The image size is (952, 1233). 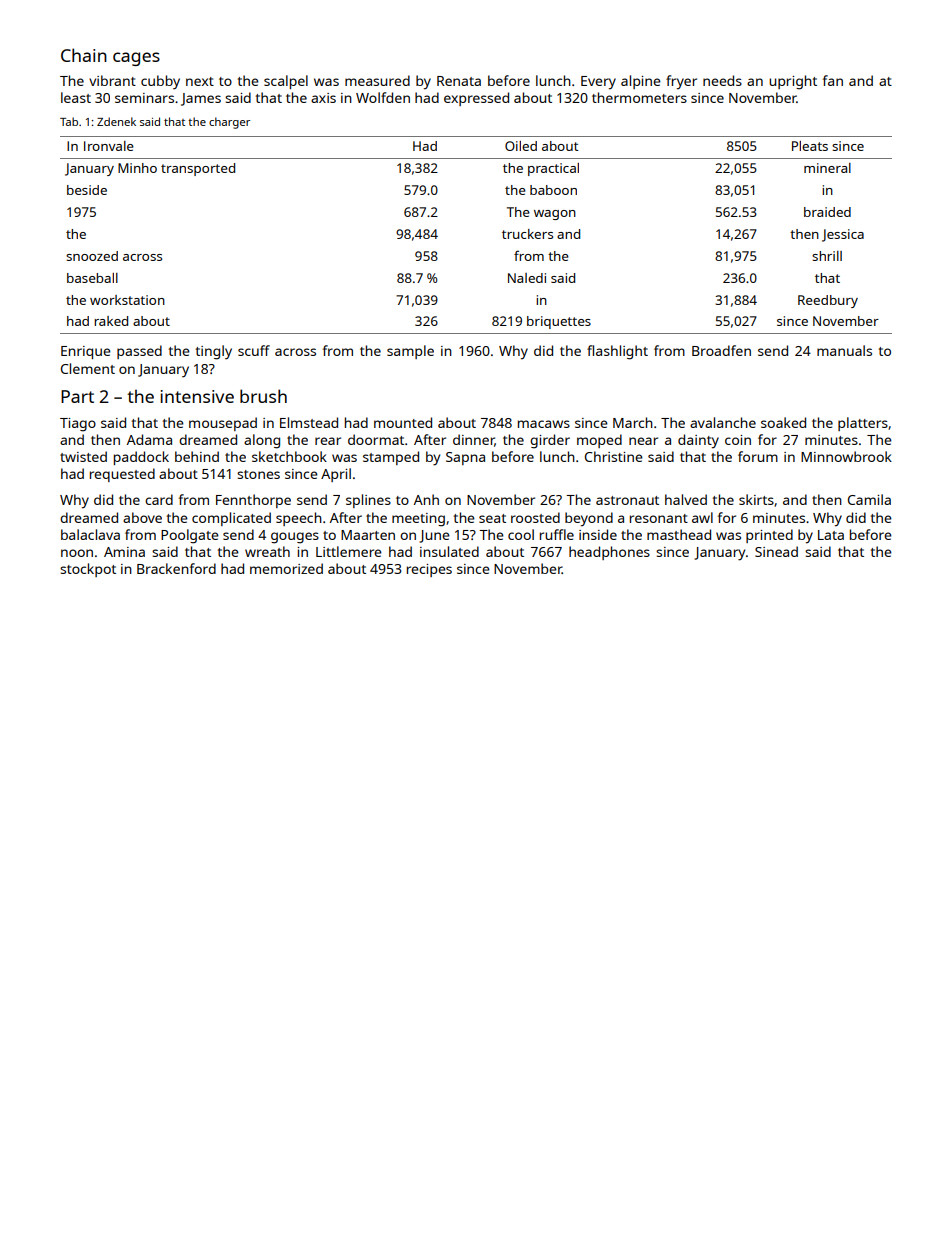 I want to click on mineral, so click(x=827, y=168).
